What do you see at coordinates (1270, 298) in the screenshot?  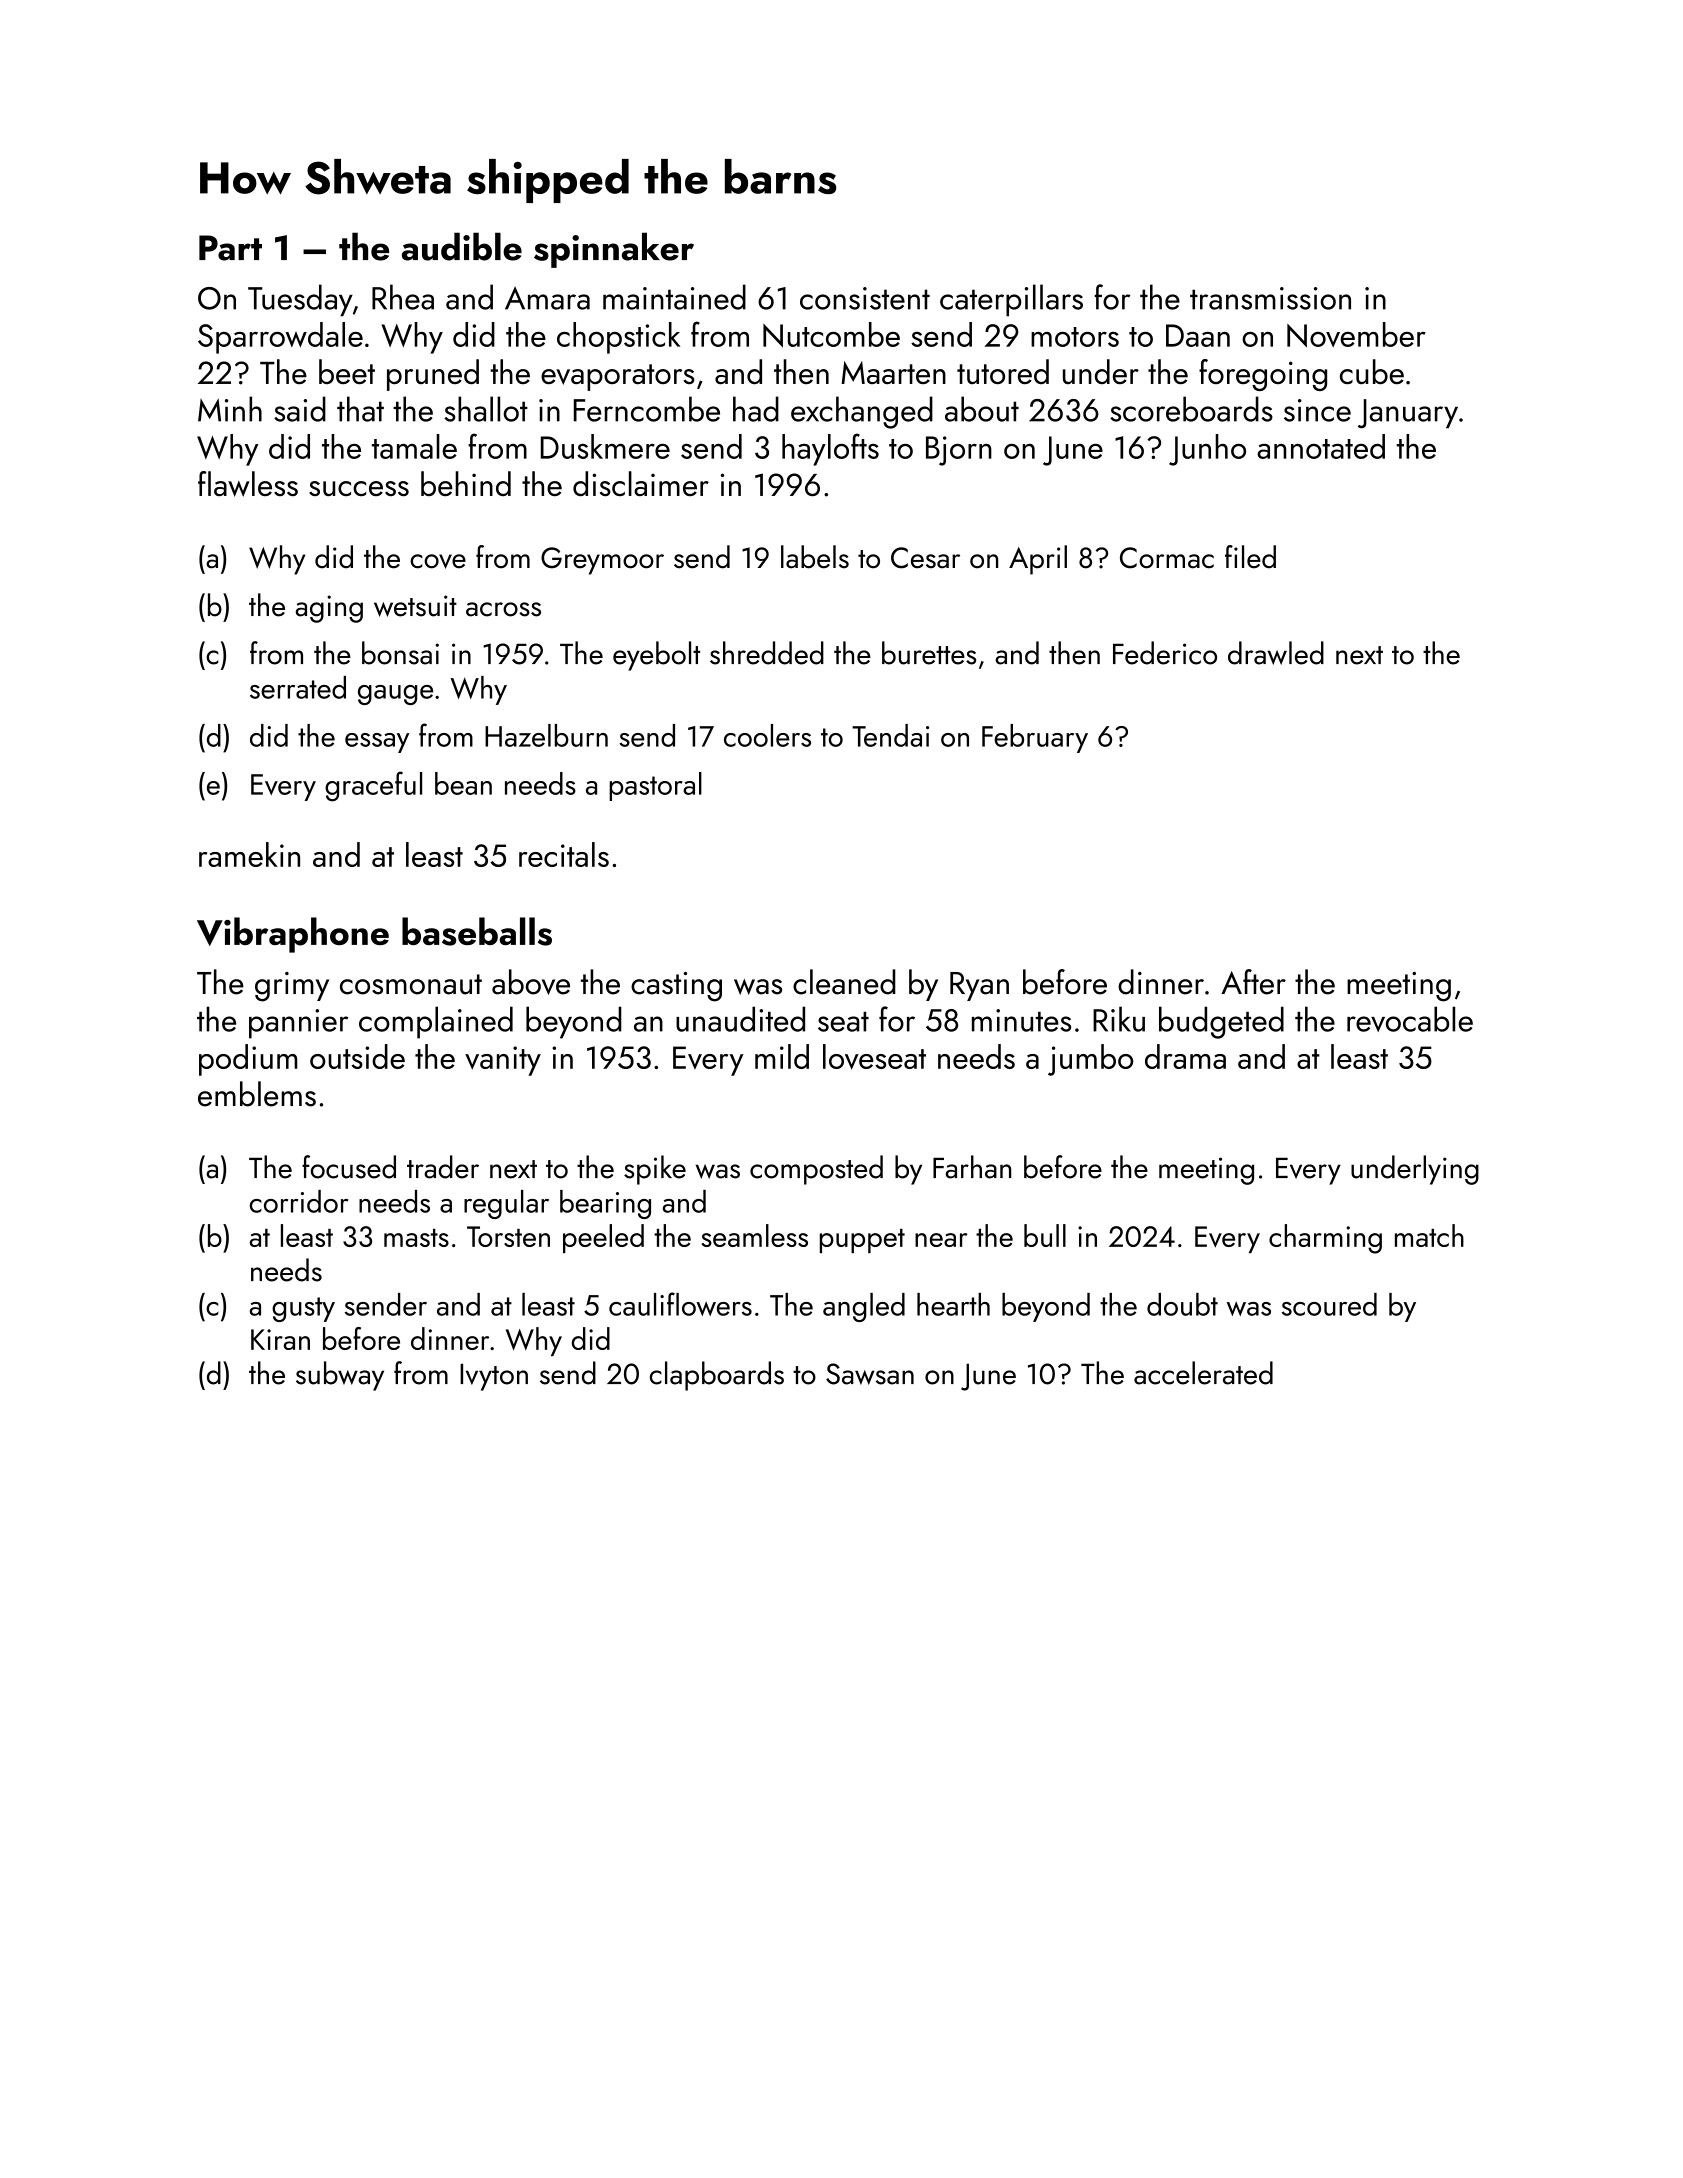 I see `transmission` at bounding box center [1270, 298].
